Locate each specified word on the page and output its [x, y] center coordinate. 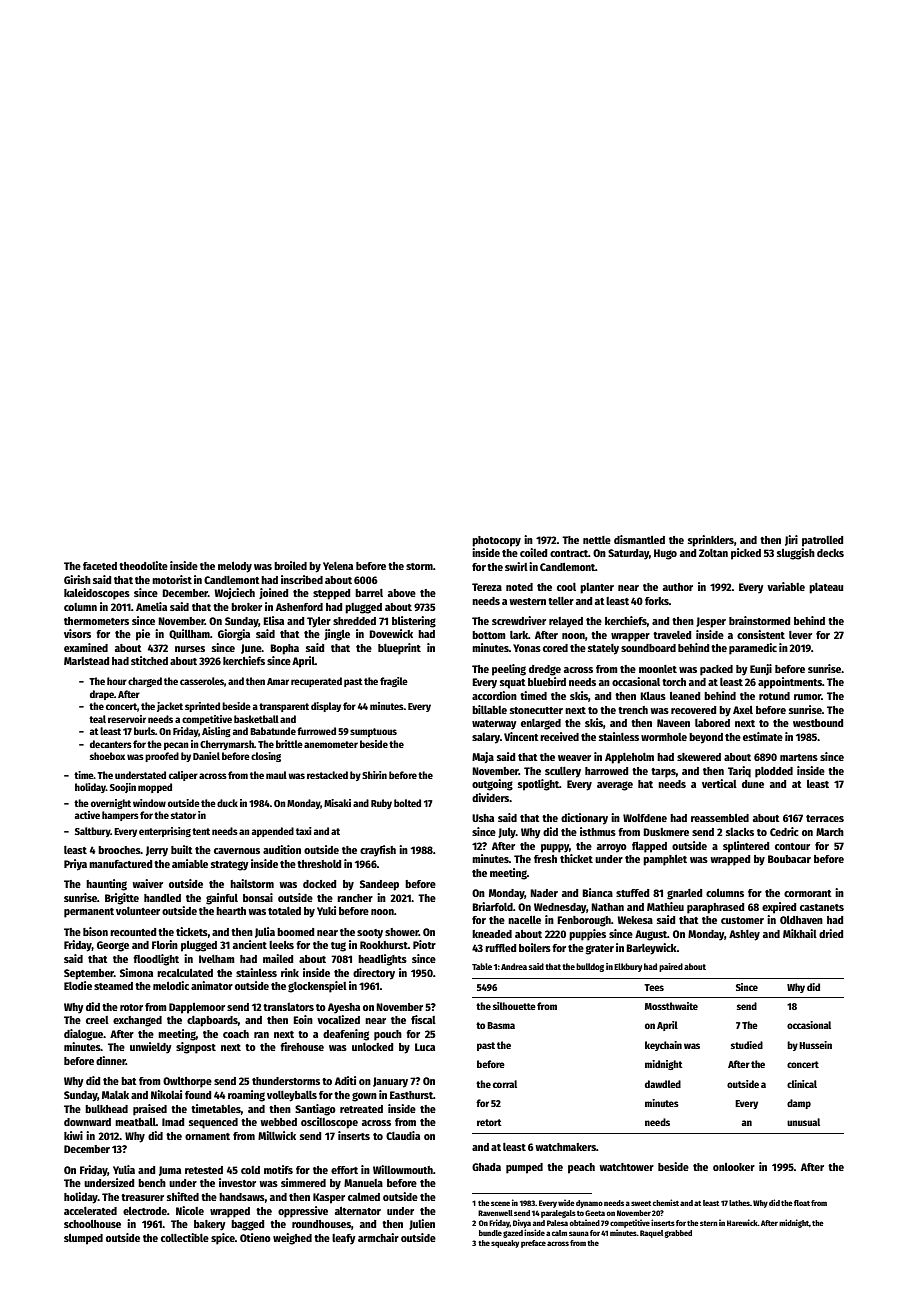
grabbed [678, 1234]
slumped [83, 1239]
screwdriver [519, 620]
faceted [100, 566]
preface [533, 1244]
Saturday [628, 554]
